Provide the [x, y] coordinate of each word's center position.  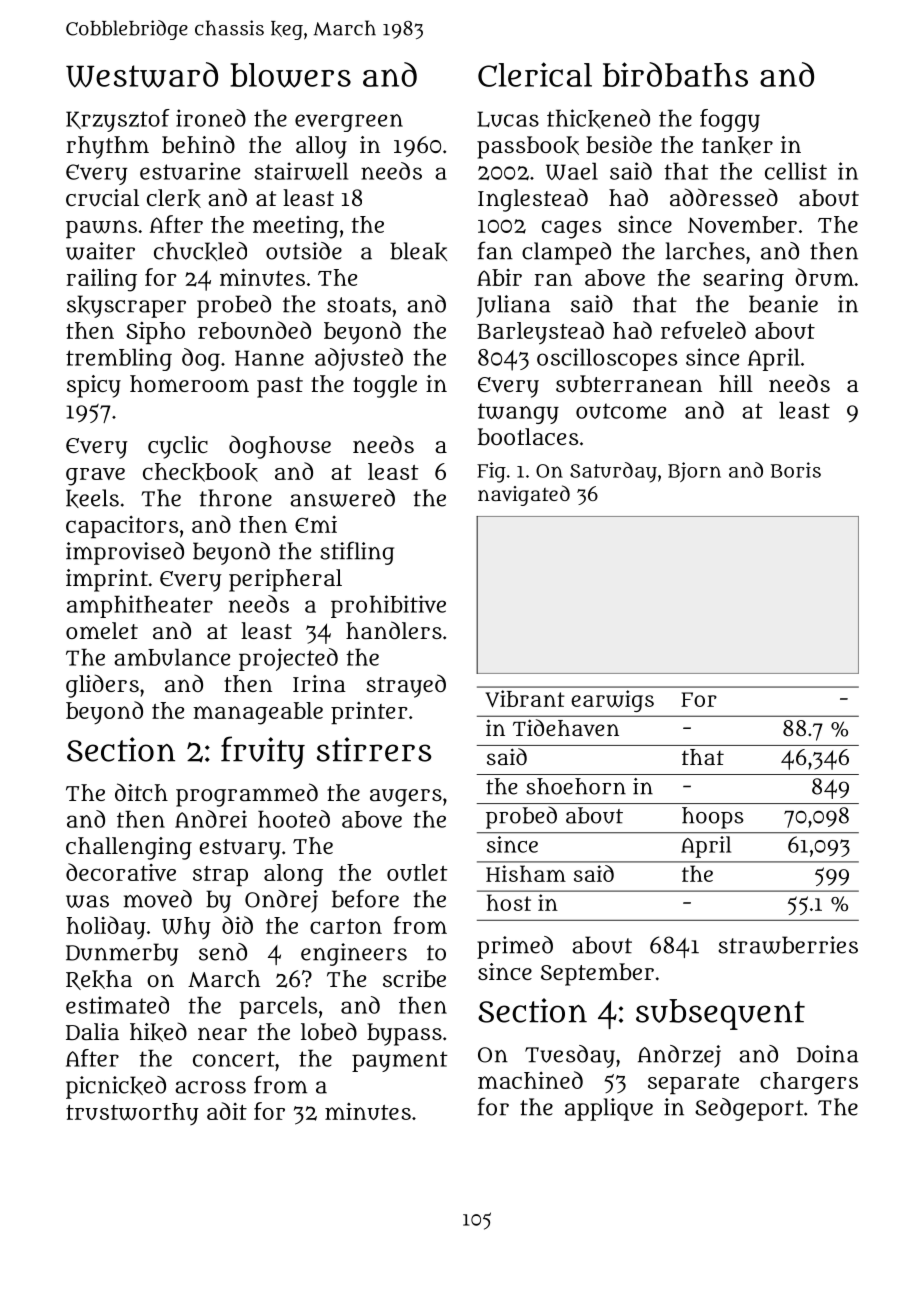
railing [101, 280]
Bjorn [694, 472]
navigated [524, 495]
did [237, 925]
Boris [796, 470]
